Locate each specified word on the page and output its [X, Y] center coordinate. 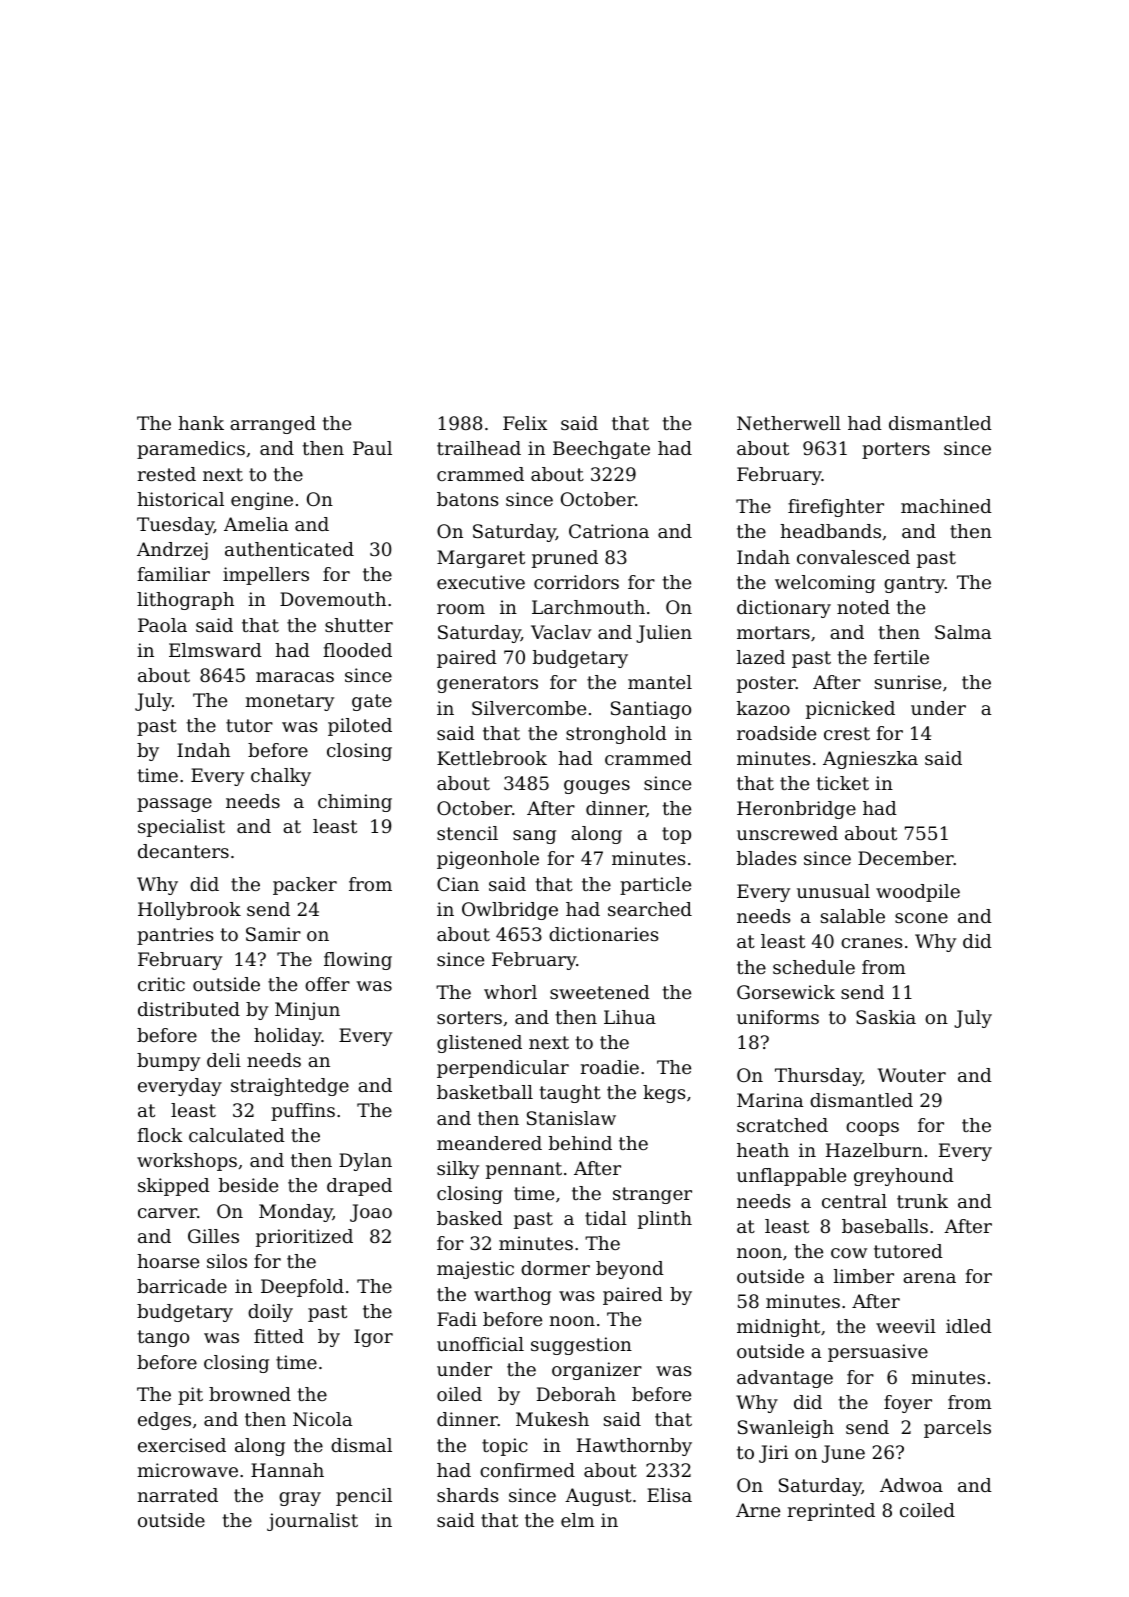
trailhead [479, 448]
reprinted [831, 1512]
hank [201, 423]
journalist [312, 1522]
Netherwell [789, 423]
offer [327, 984]
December [906, 858]
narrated [178, 1495]
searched [650, 909]
